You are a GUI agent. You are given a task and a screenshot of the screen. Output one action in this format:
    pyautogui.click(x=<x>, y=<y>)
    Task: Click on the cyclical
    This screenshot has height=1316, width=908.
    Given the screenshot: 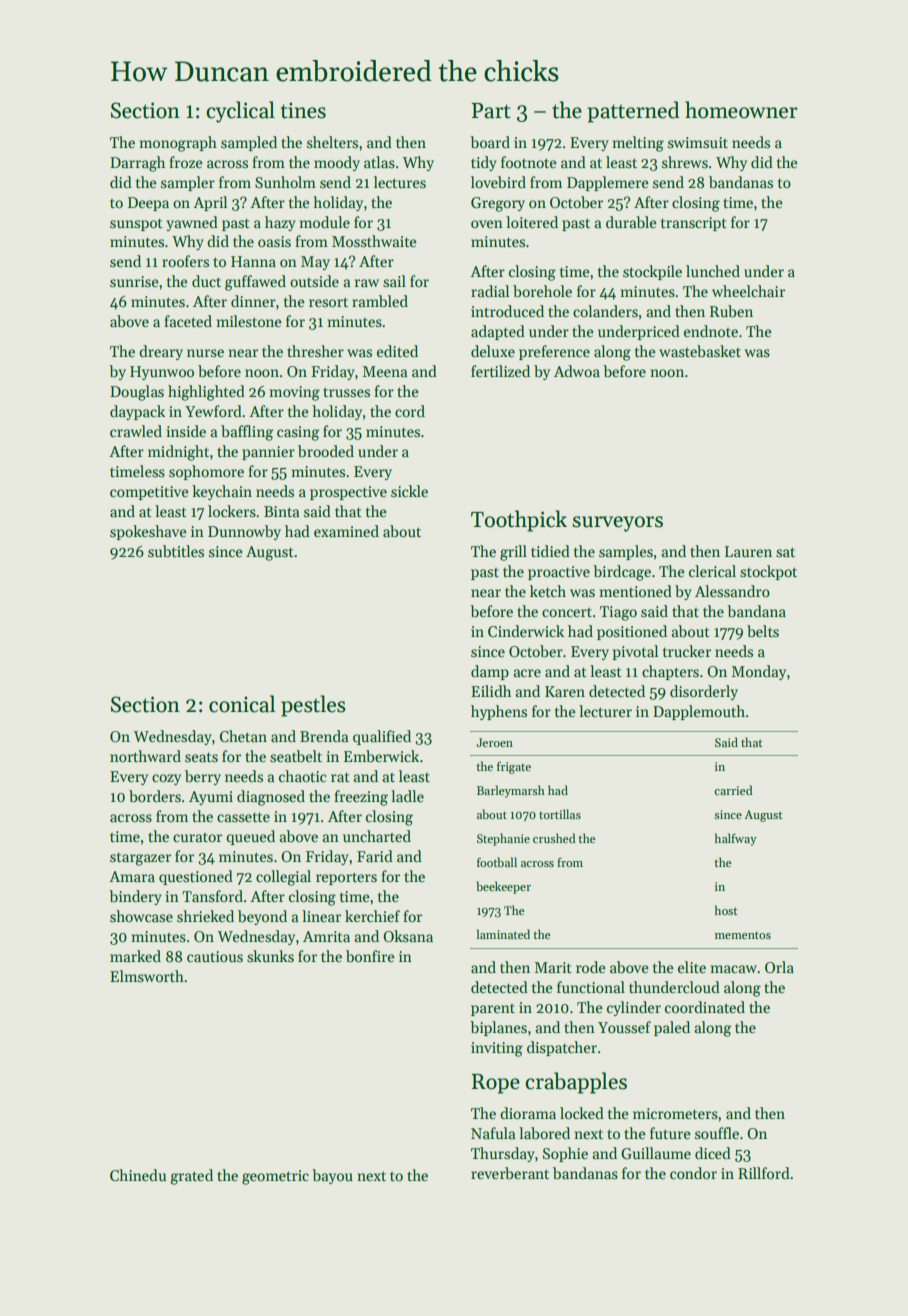 What is the action you would take?
    pyautogui.click(x=240, y=112)
